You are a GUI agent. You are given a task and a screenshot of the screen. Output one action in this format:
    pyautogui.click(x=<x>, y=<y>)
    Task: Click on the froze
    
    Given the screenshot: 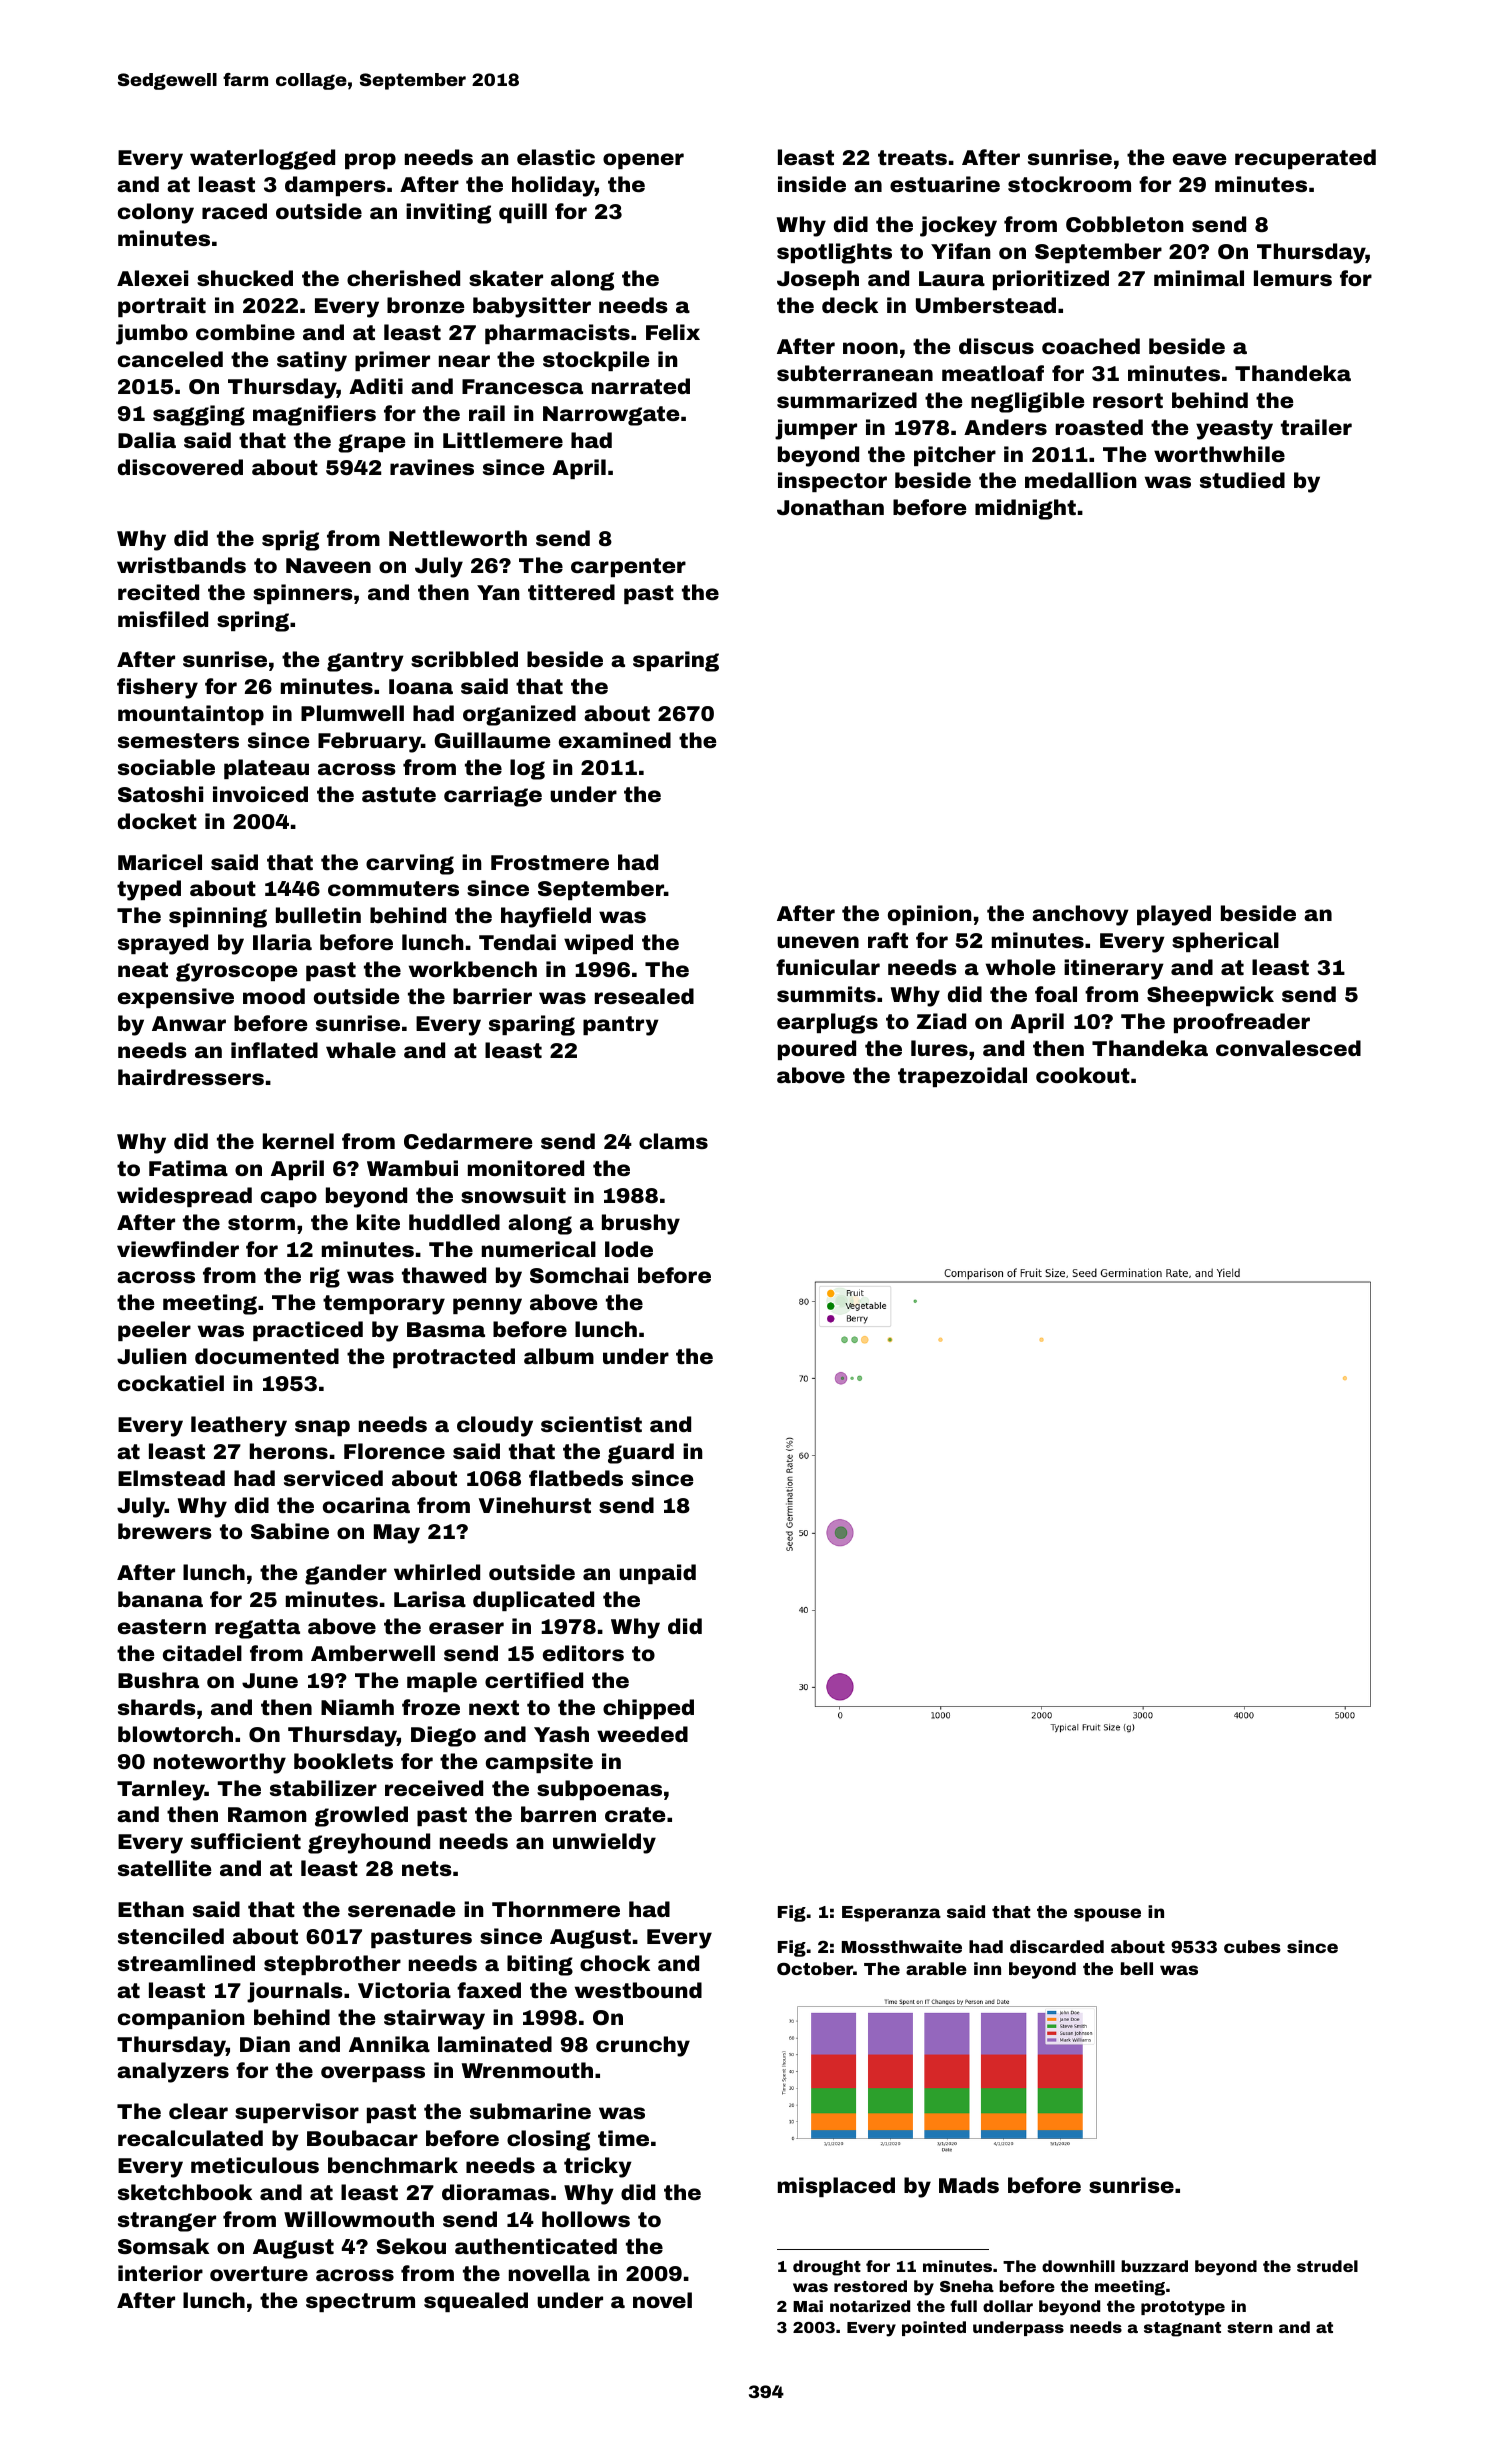 What is the action you would take?
    pyautogui.click(x=431, y=1707)
